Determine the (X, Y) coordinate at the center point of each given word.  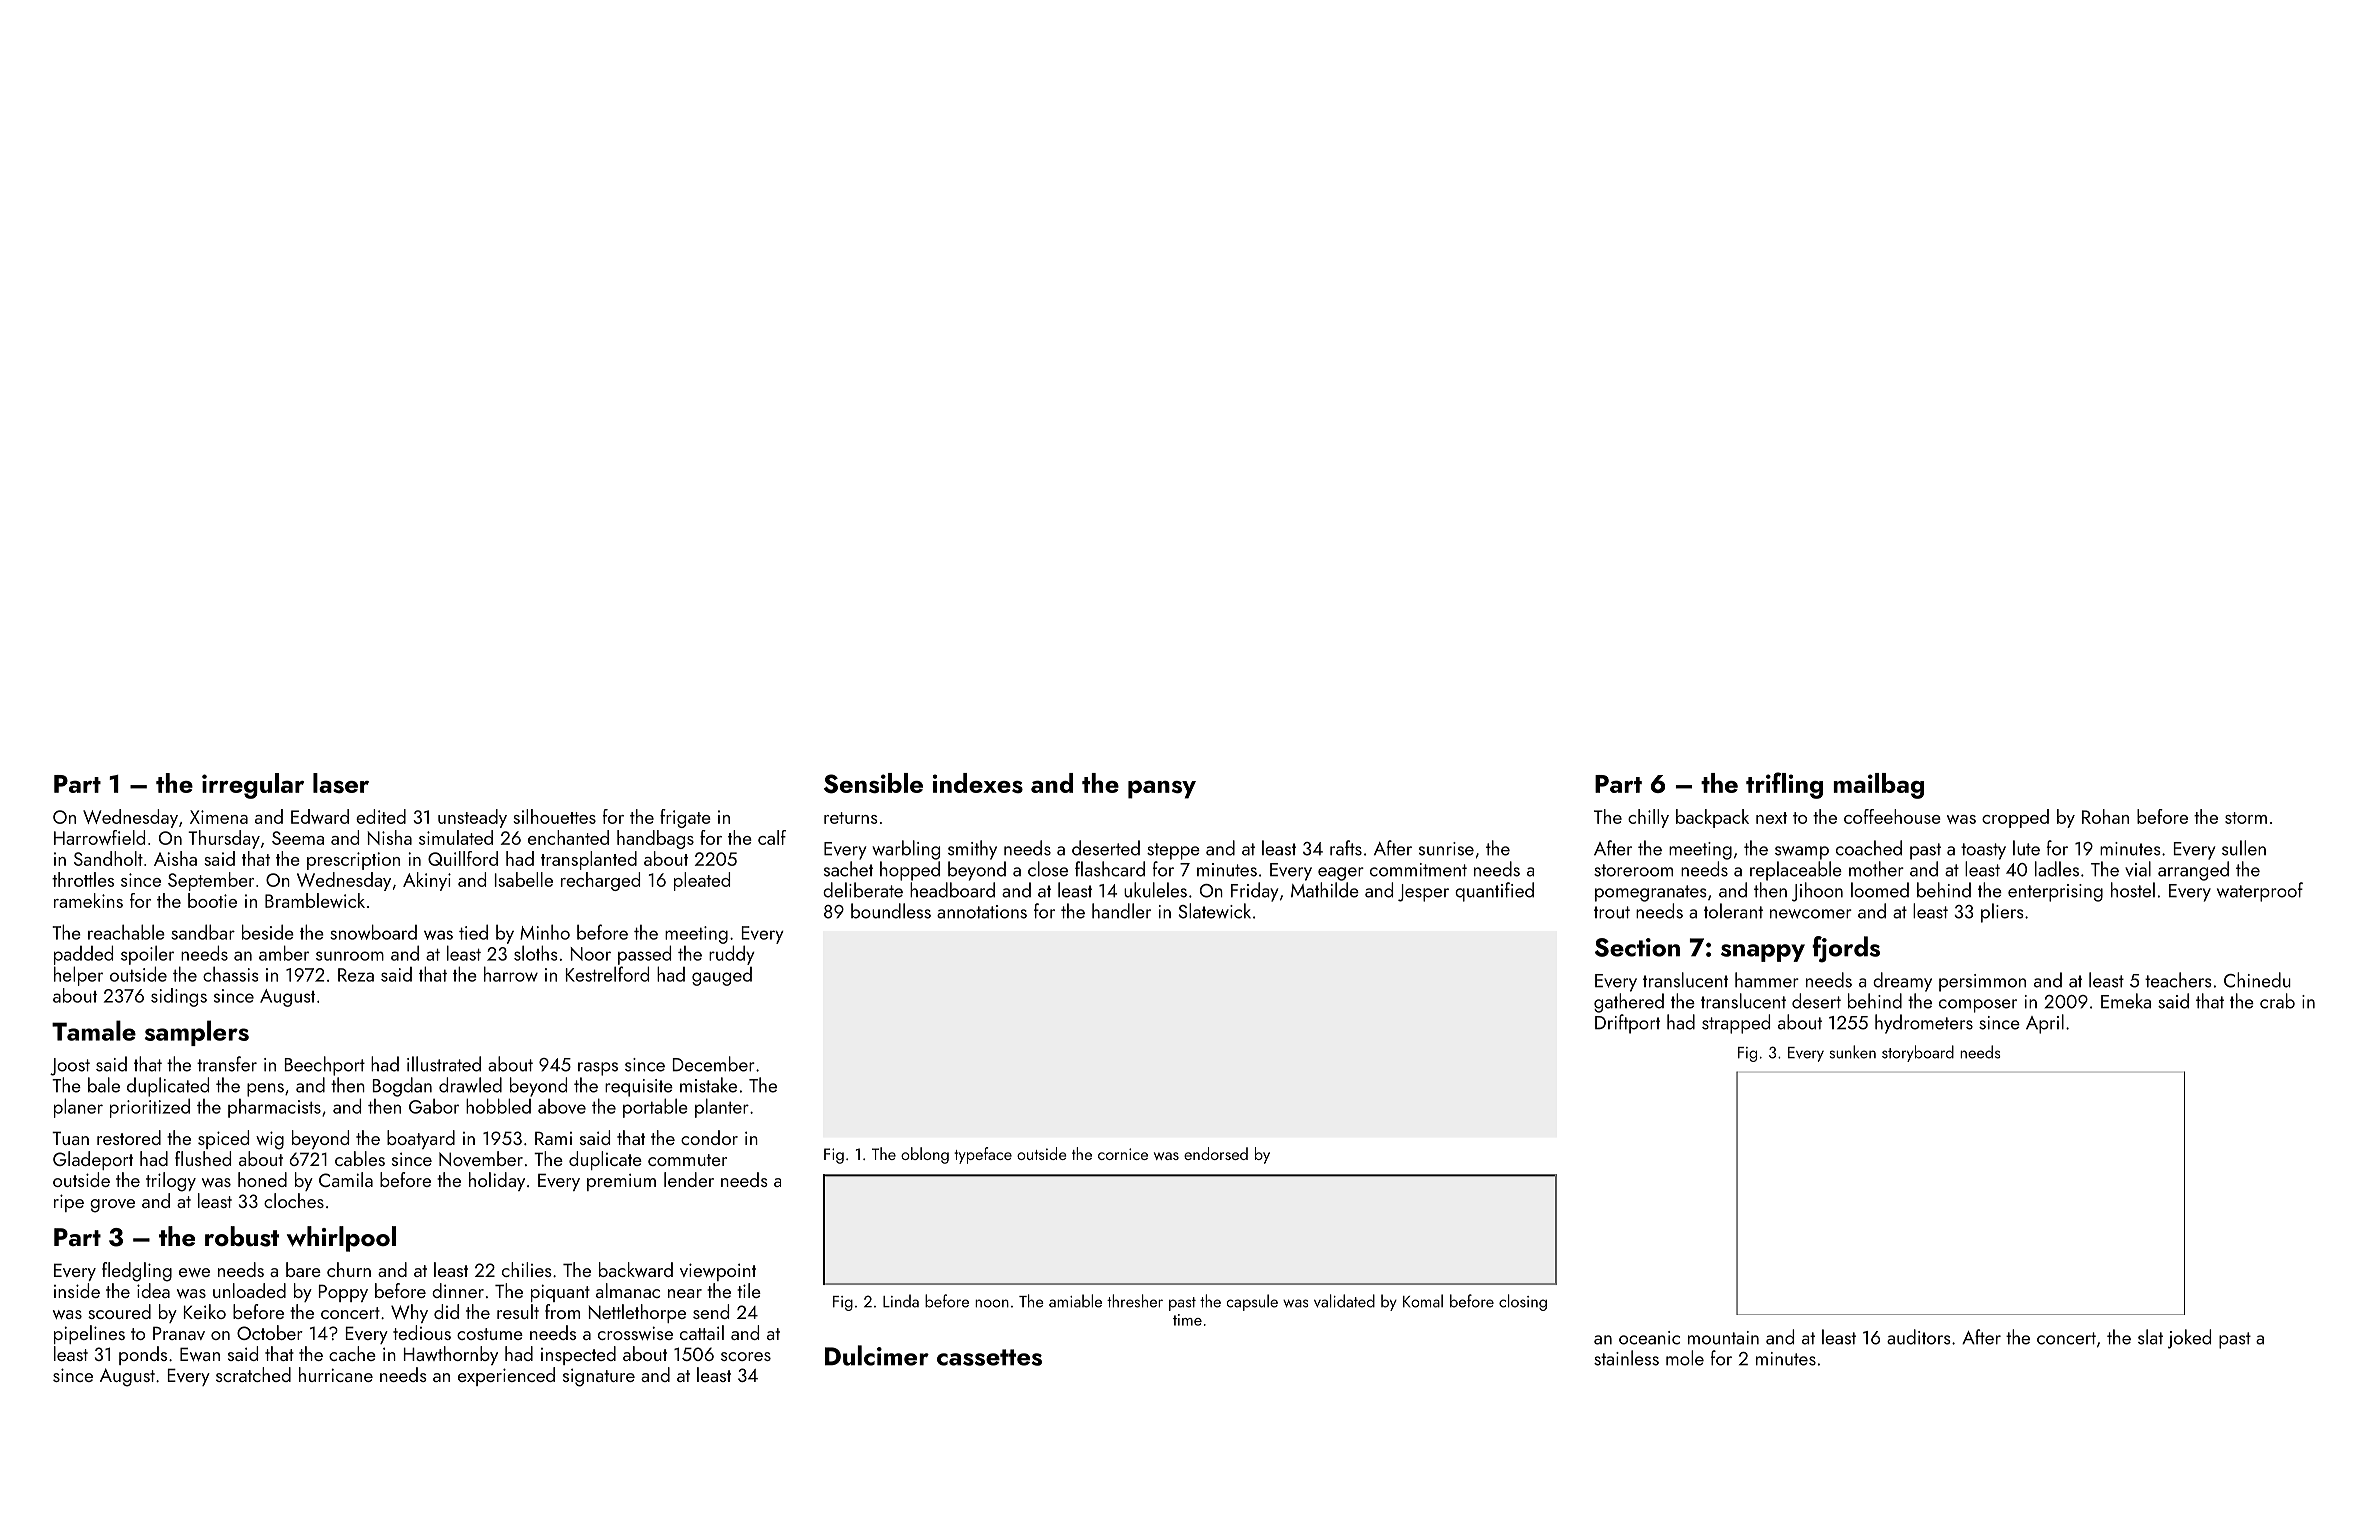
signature (599, 1377)
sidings (179, 997)
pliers (2002, 913)
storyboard (1918, 1053)
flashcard (1110, 869)
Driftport (1627, 1024)
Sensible (873, 783)
